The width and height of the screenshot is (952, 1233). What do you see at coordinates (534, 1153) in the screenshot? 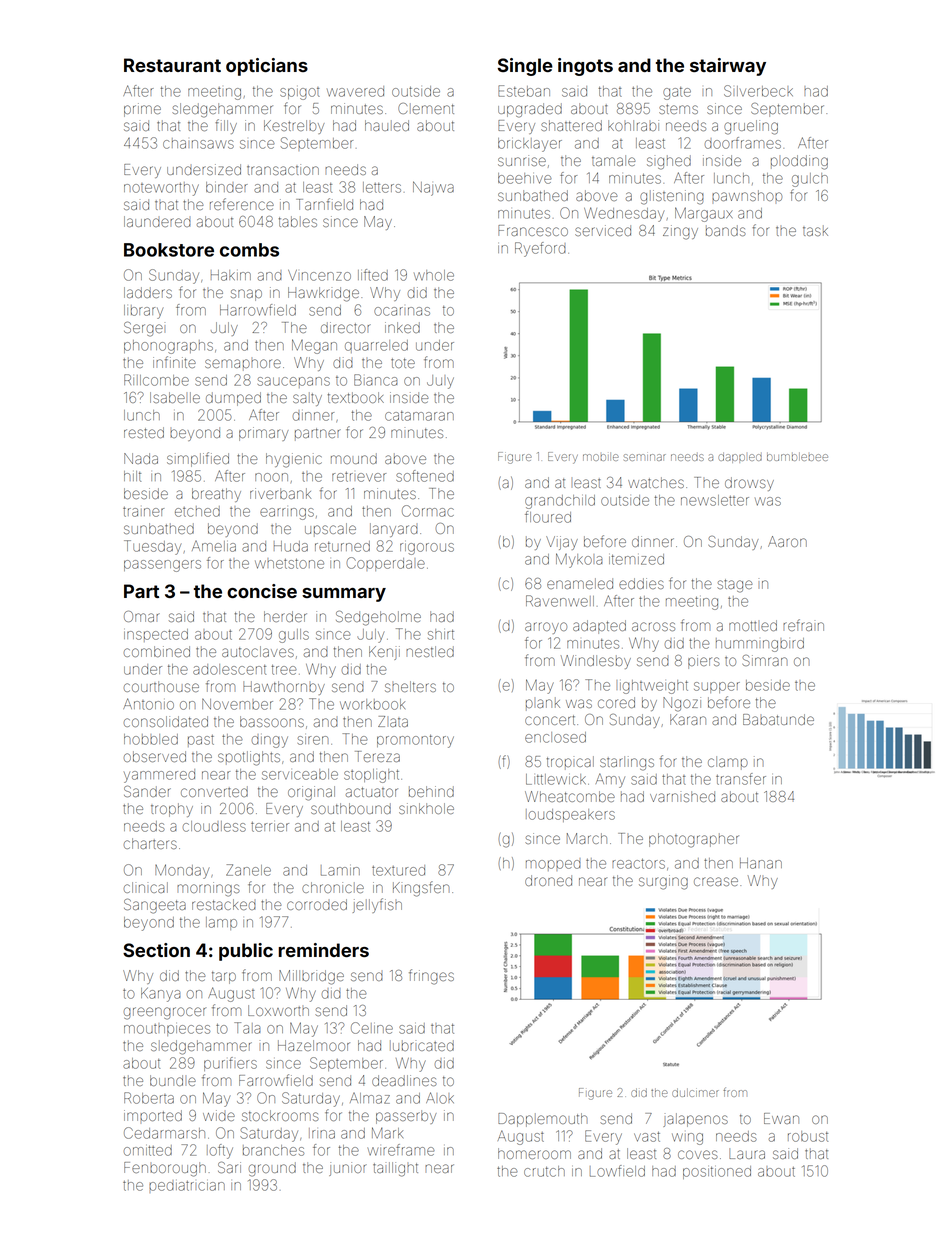
I see `homeroom` at bounding box center [534, 1153].
